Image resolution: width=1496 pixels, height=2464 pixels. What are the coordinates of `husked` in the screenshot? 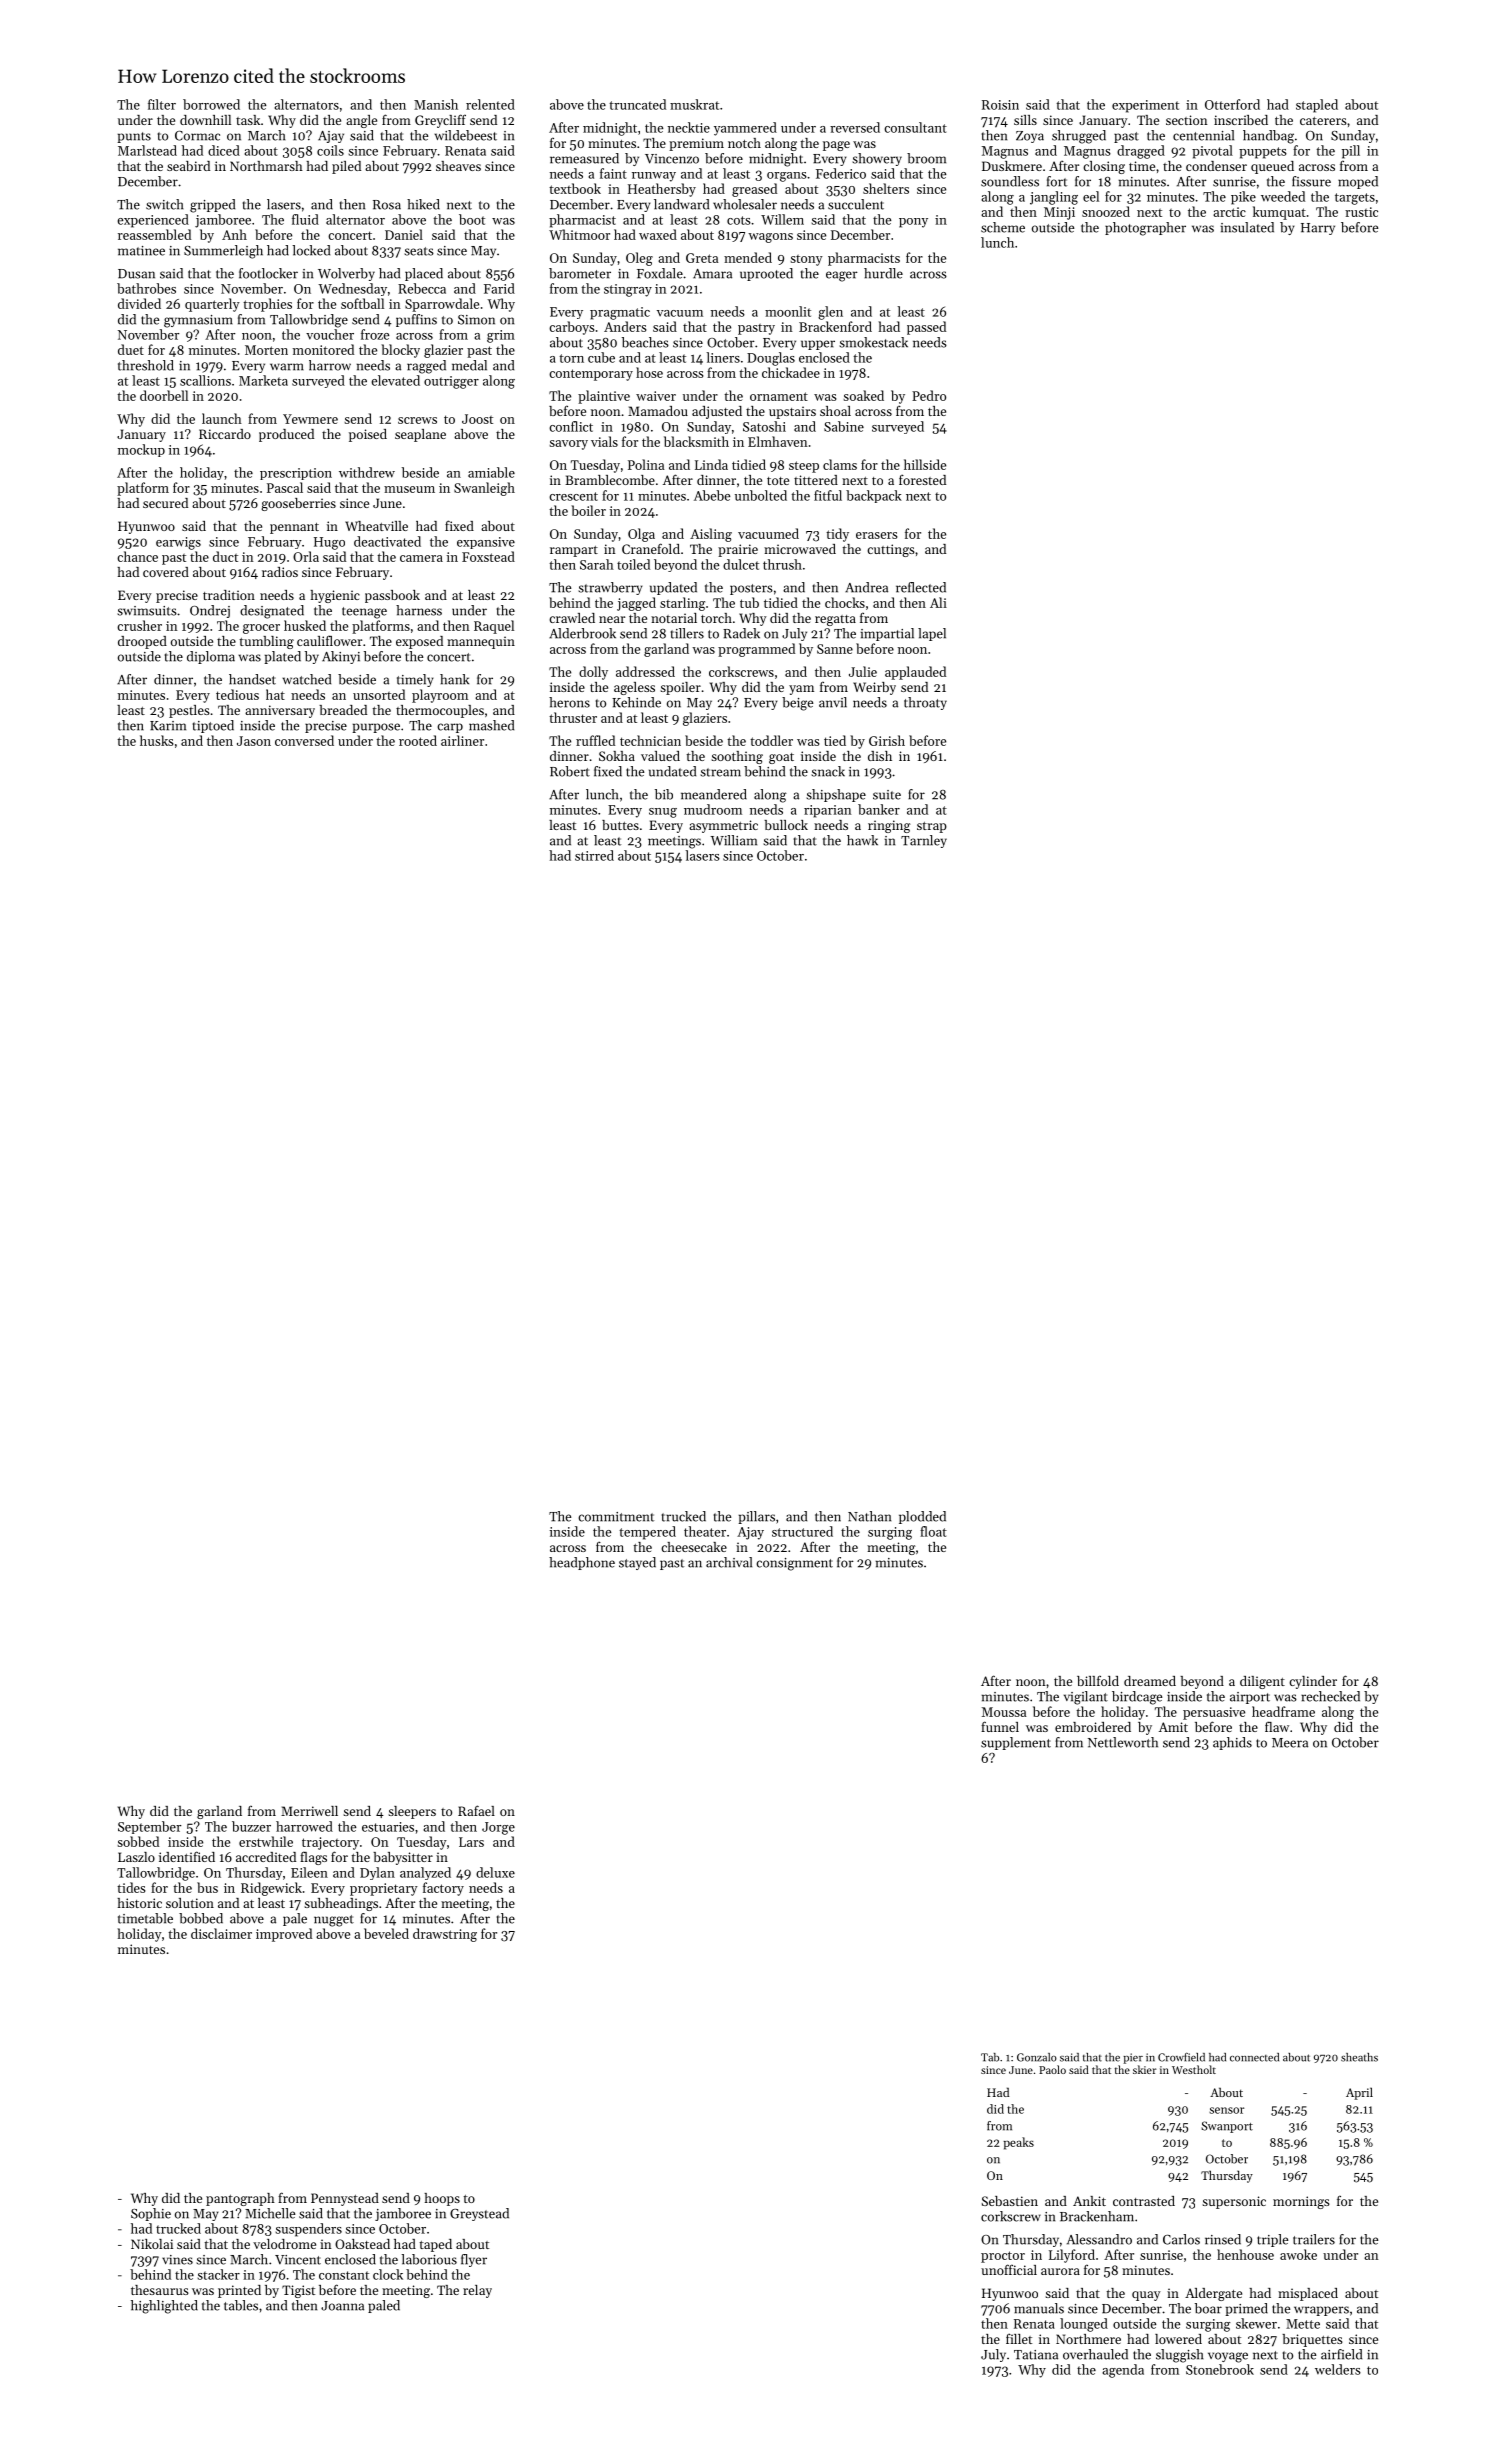 It's located at (305, 625).
